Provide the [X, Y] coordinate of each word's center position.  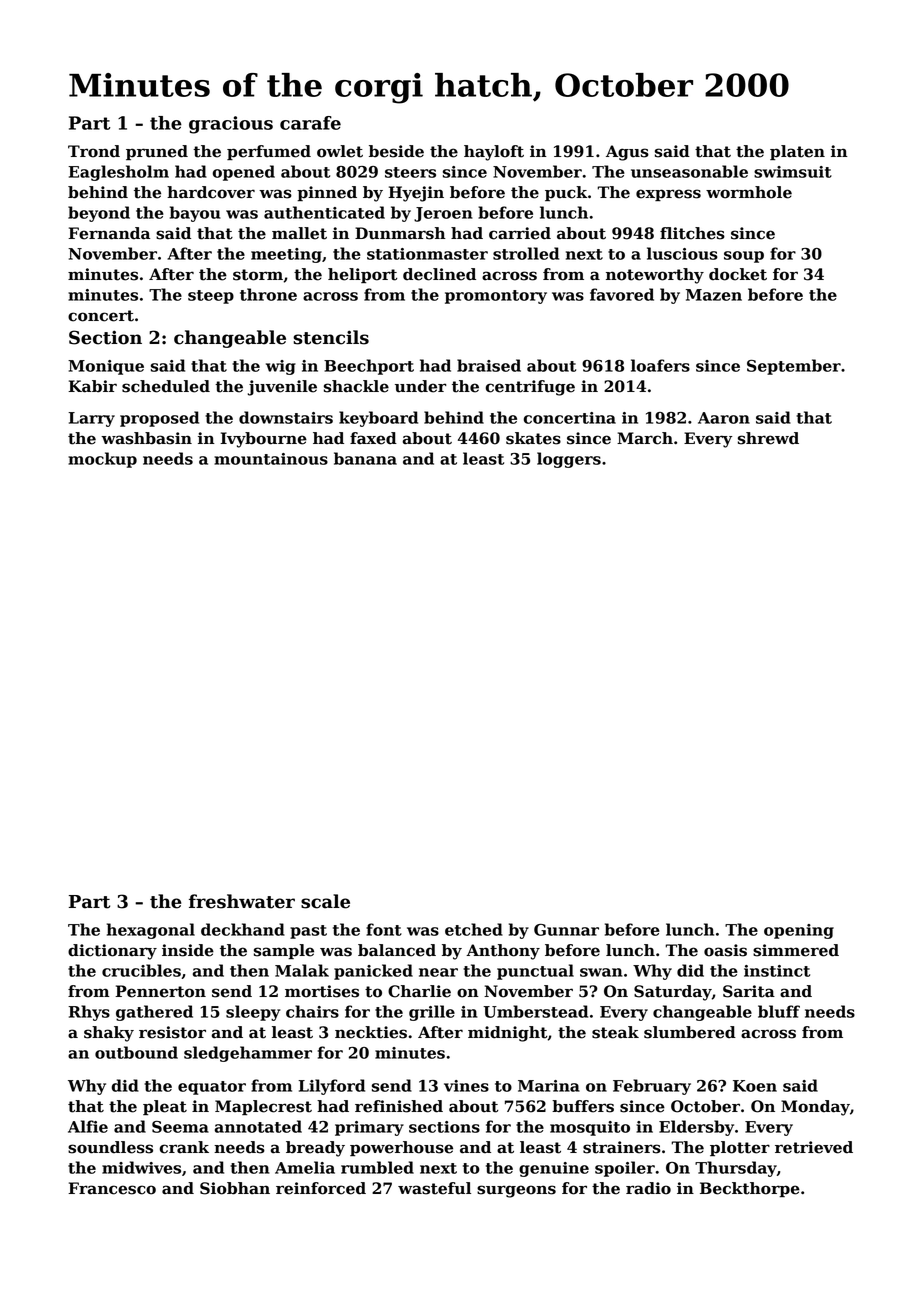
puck [566, 193]
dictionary [112, 952]
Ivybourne [263, 440]
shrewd [768, 438]
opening [799, 931]
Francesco [112, 1188]
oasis [725, 950]
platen [797, 152]
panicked [373, 972]
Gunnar [566, 930]
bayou [195, 214]
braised [489, 365]
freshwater [242, 901]
